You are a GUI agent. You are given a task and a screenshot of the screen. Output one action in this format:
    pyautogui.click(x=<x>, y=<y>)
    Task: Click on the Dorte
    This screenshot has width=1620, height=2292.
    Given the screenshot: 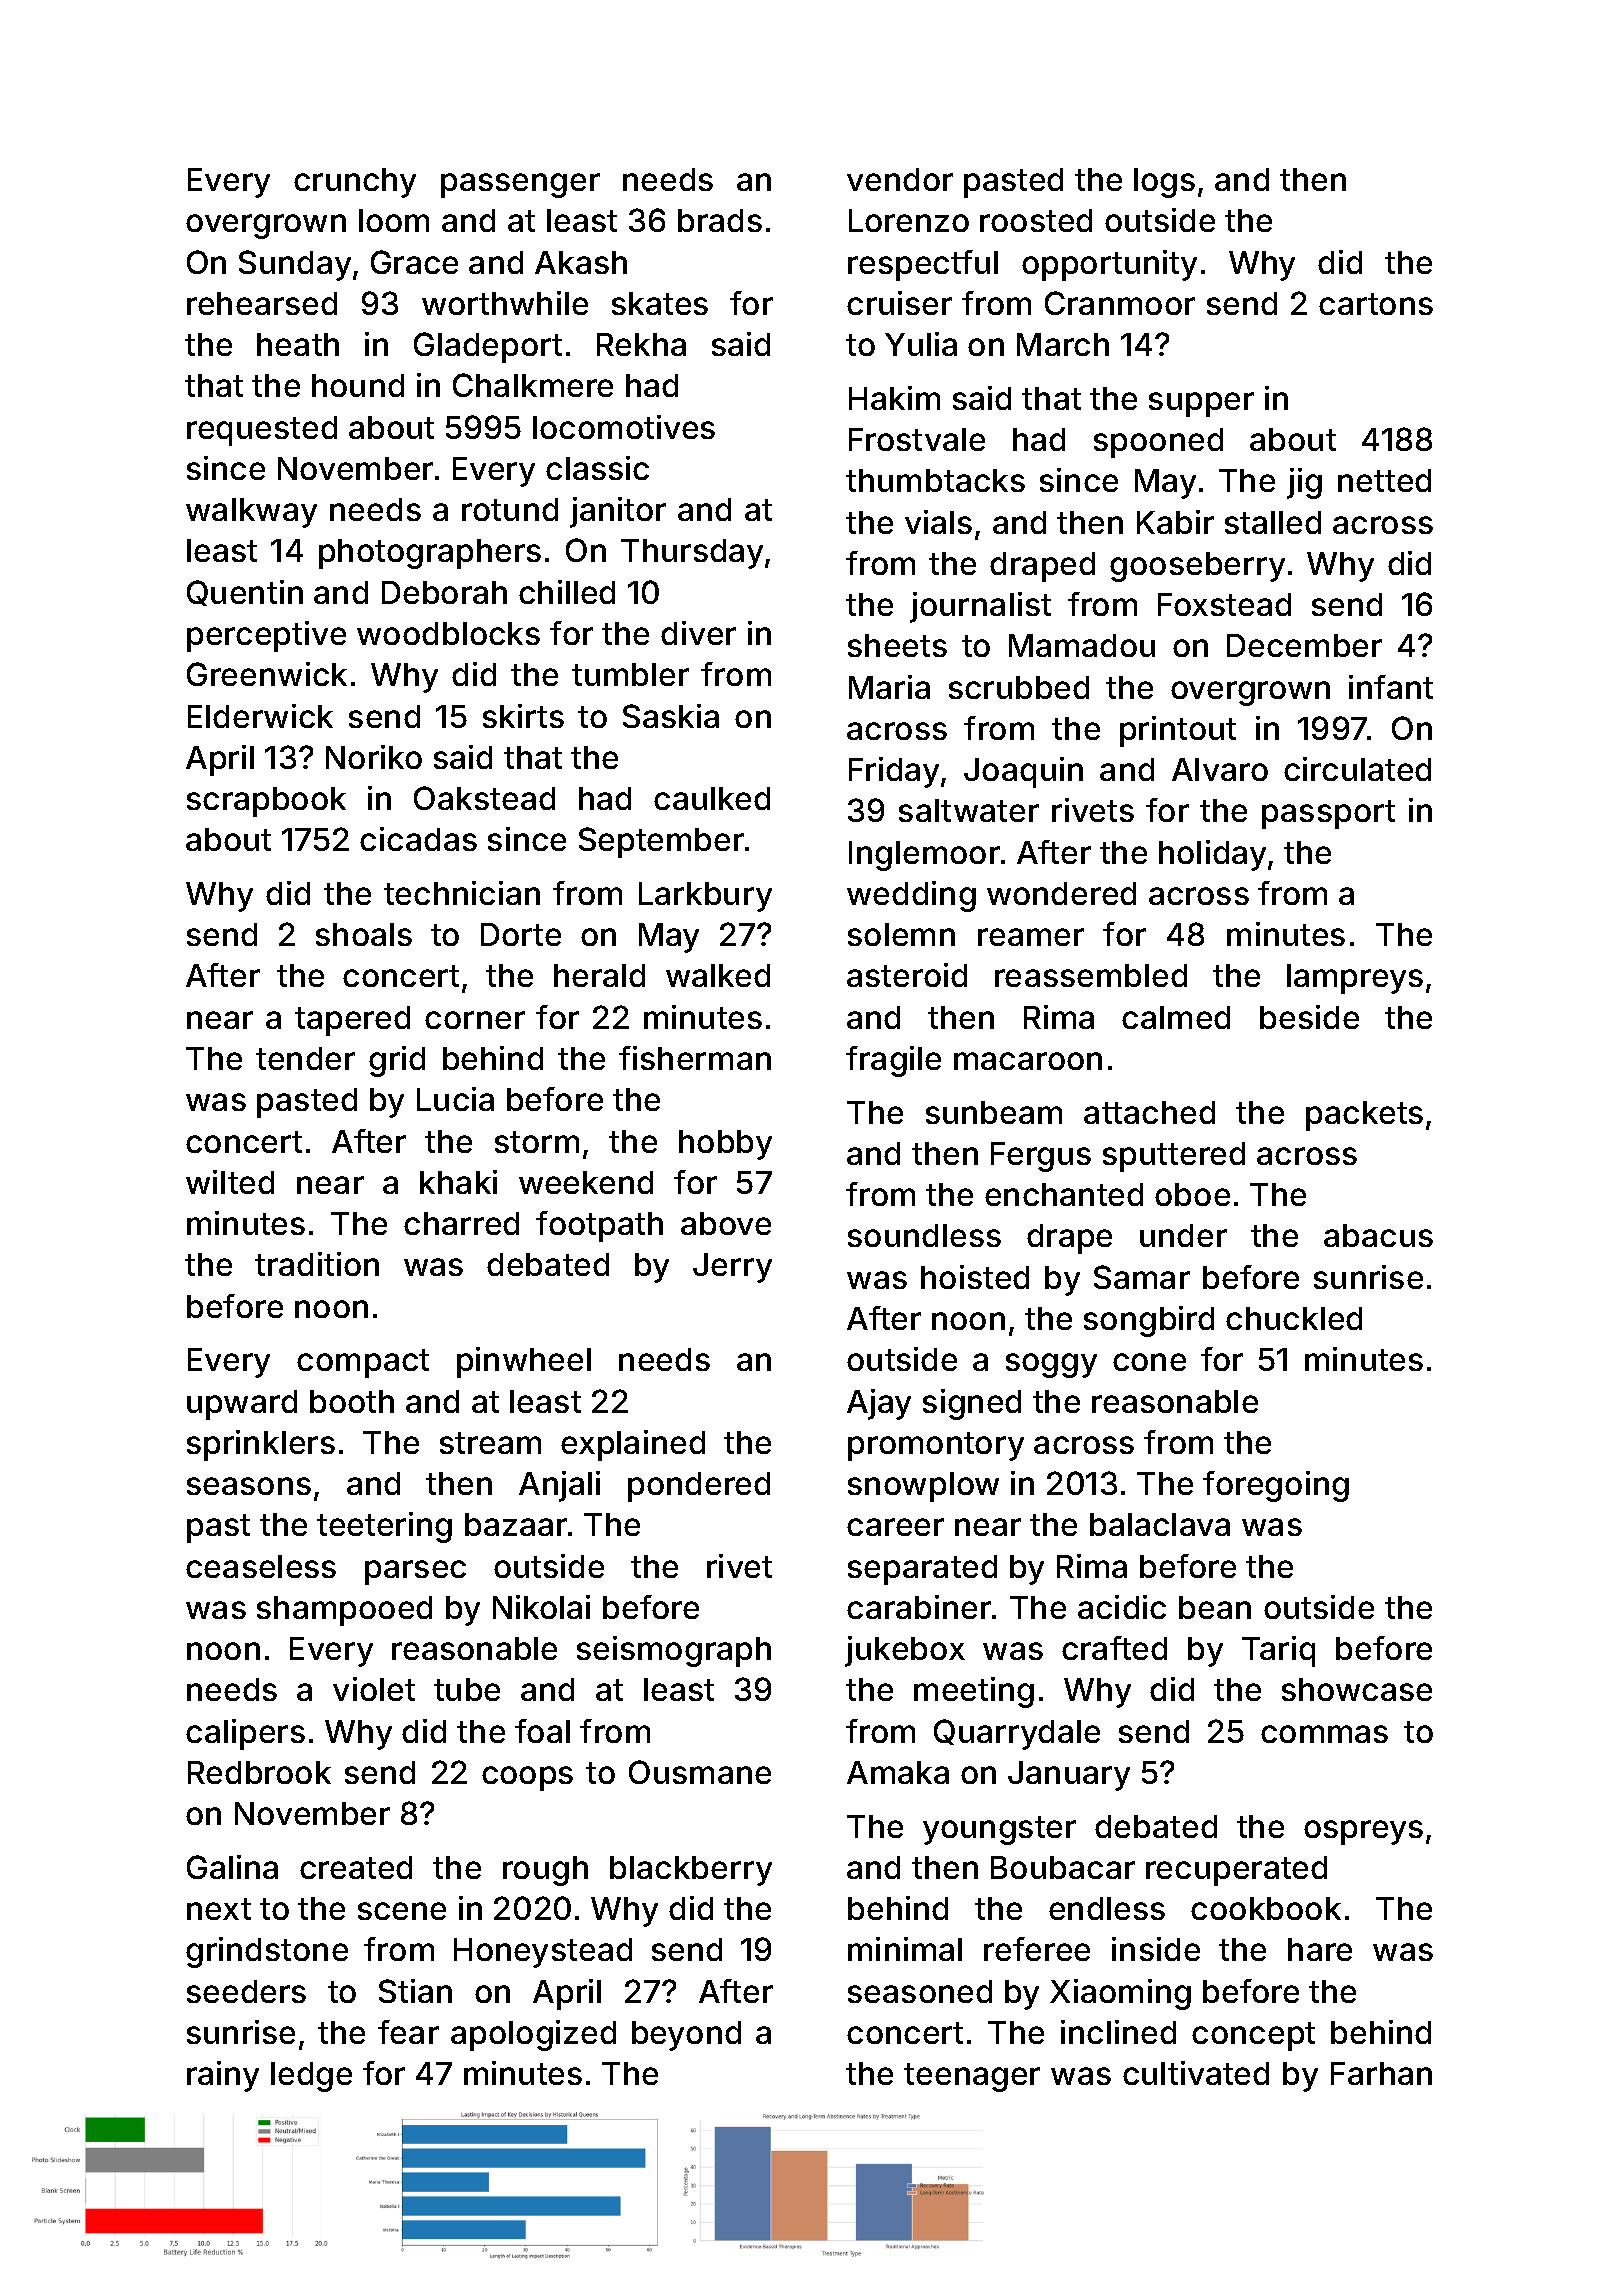 What is the action you would take?
    pyautogui.click(x=521, y=934)
